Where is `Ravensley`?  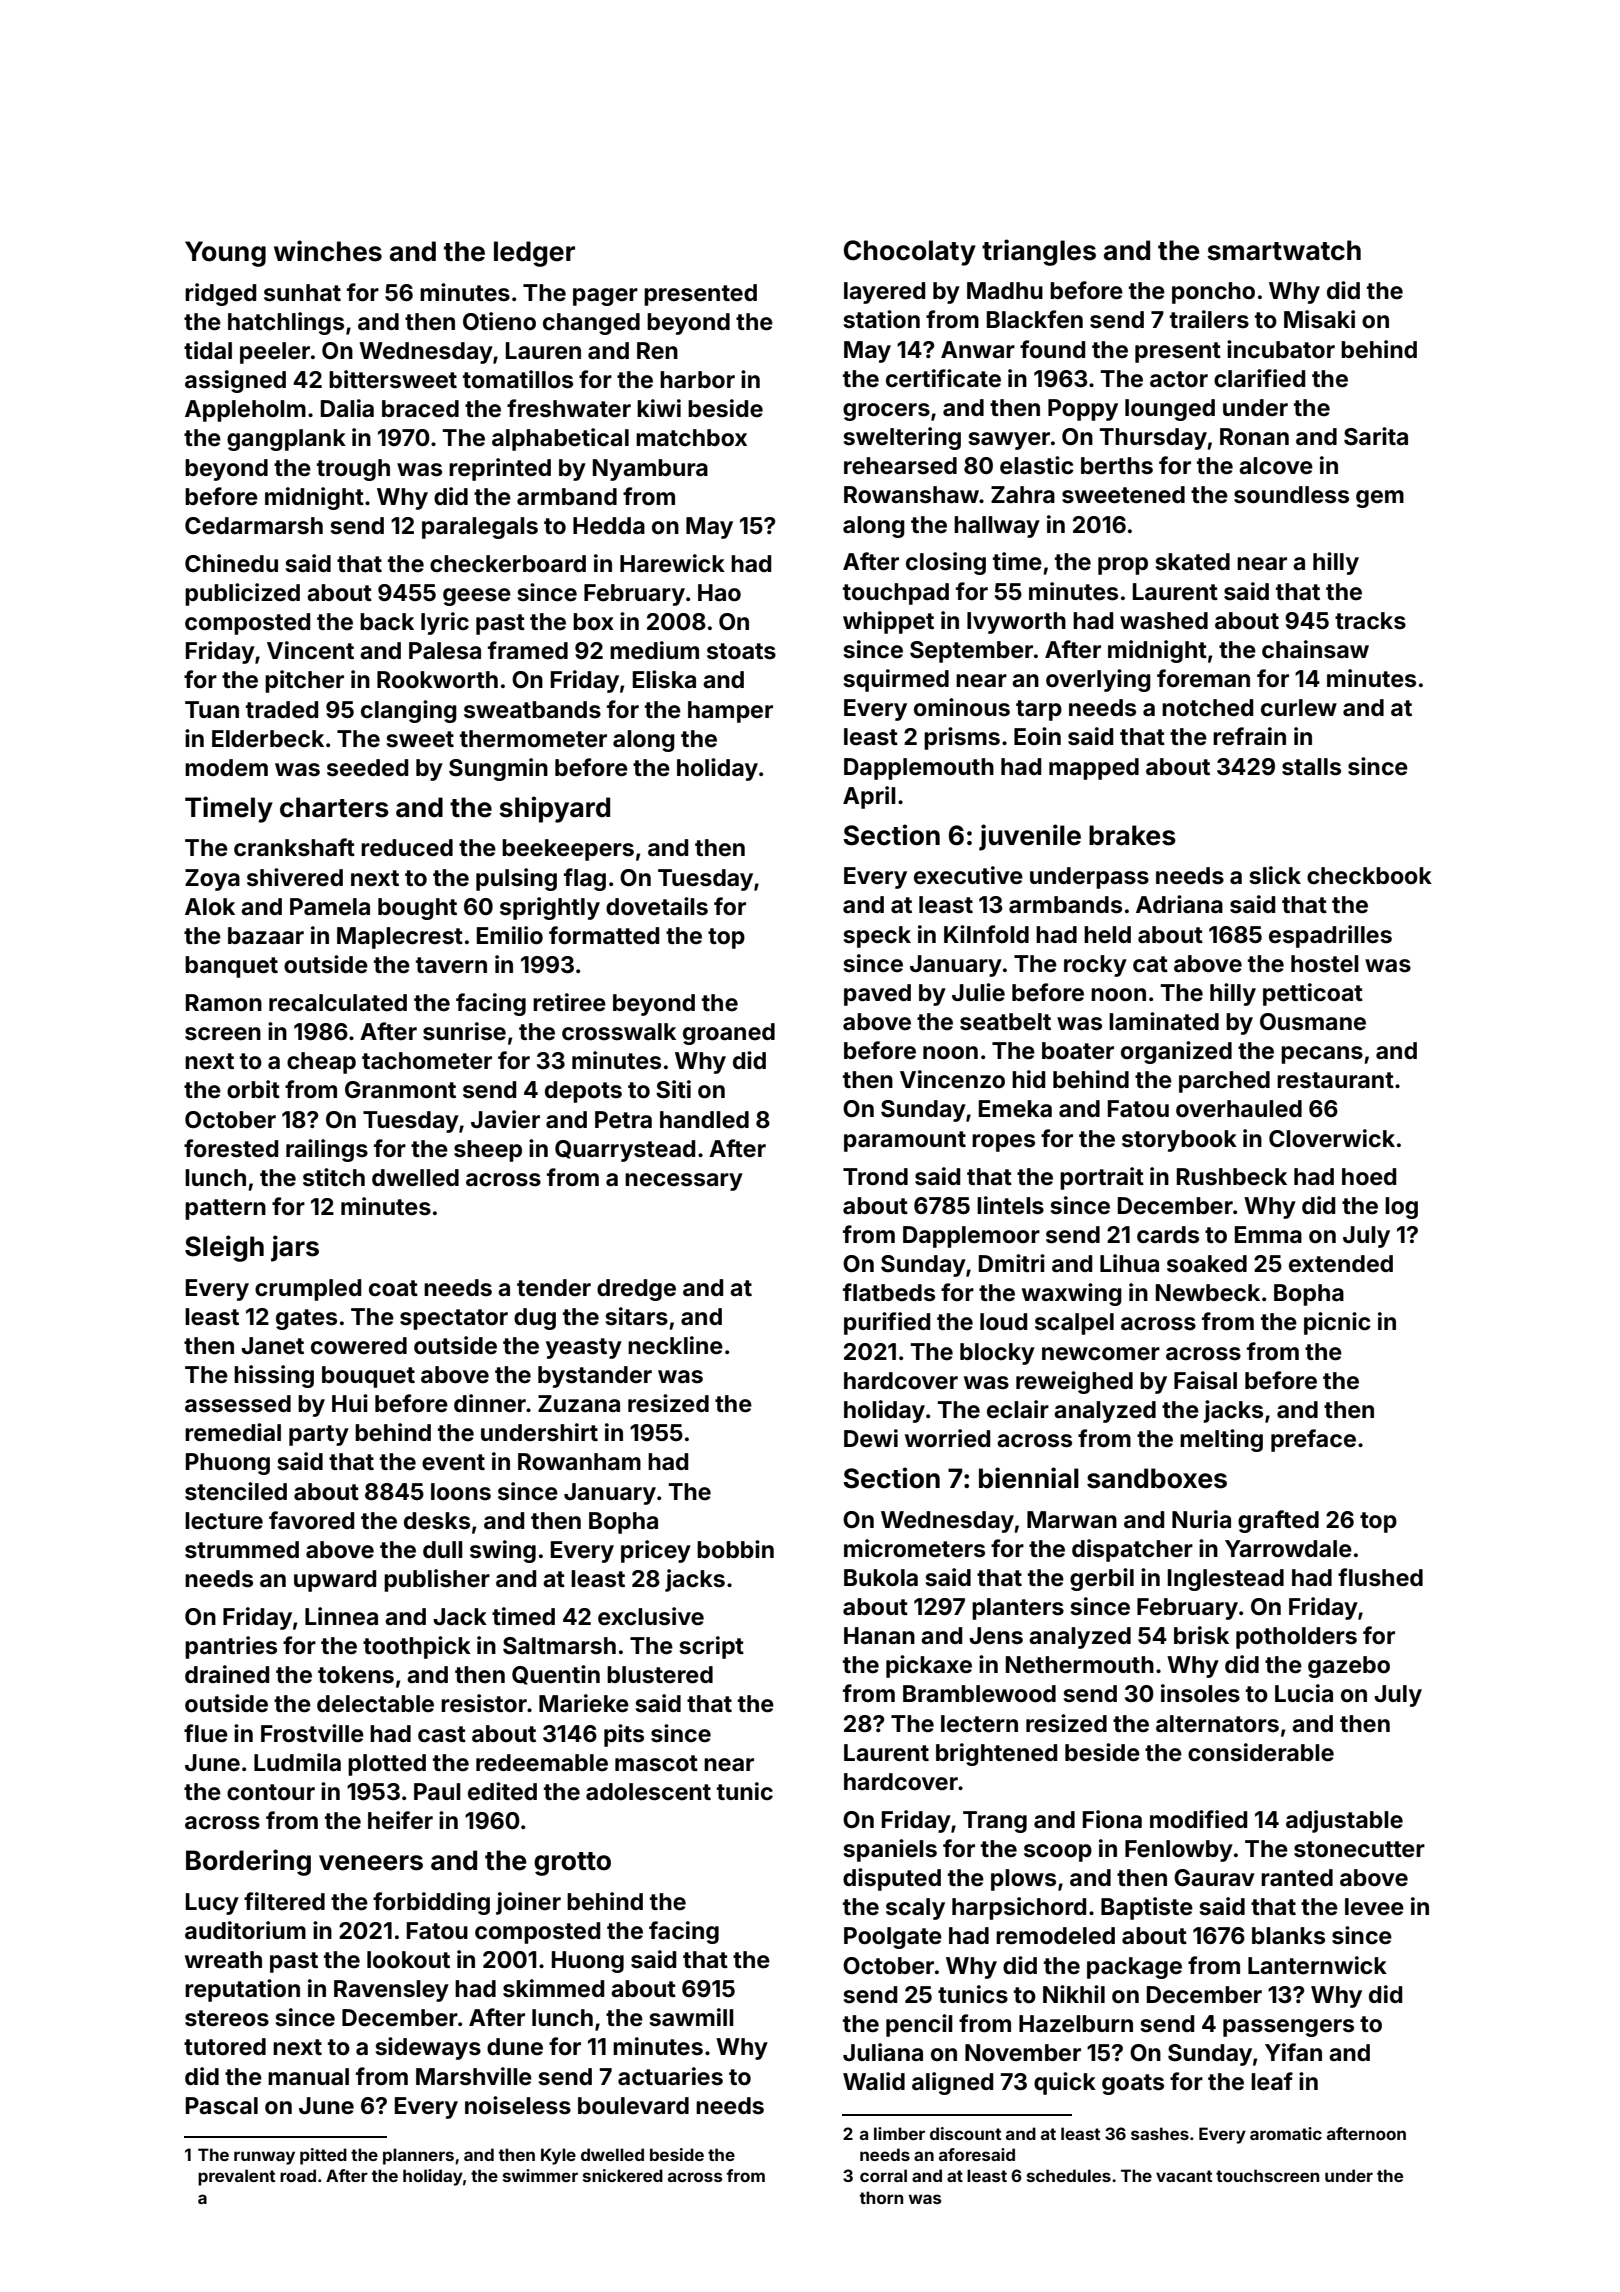 Ravensley is located at coordinates (391, 1991).
